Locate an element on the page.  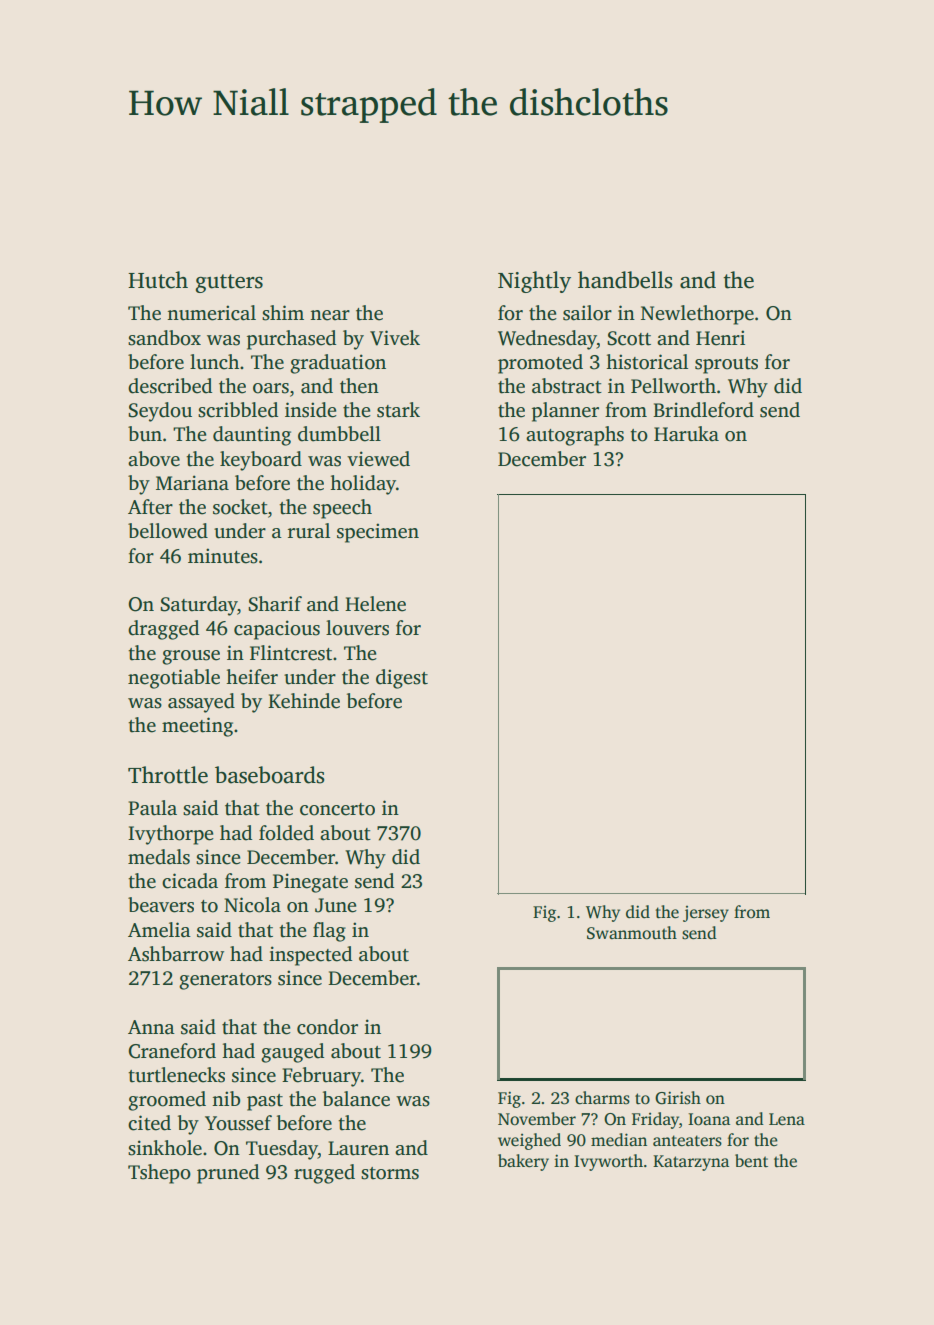
sandbox is located at coordinates (164, 338).
